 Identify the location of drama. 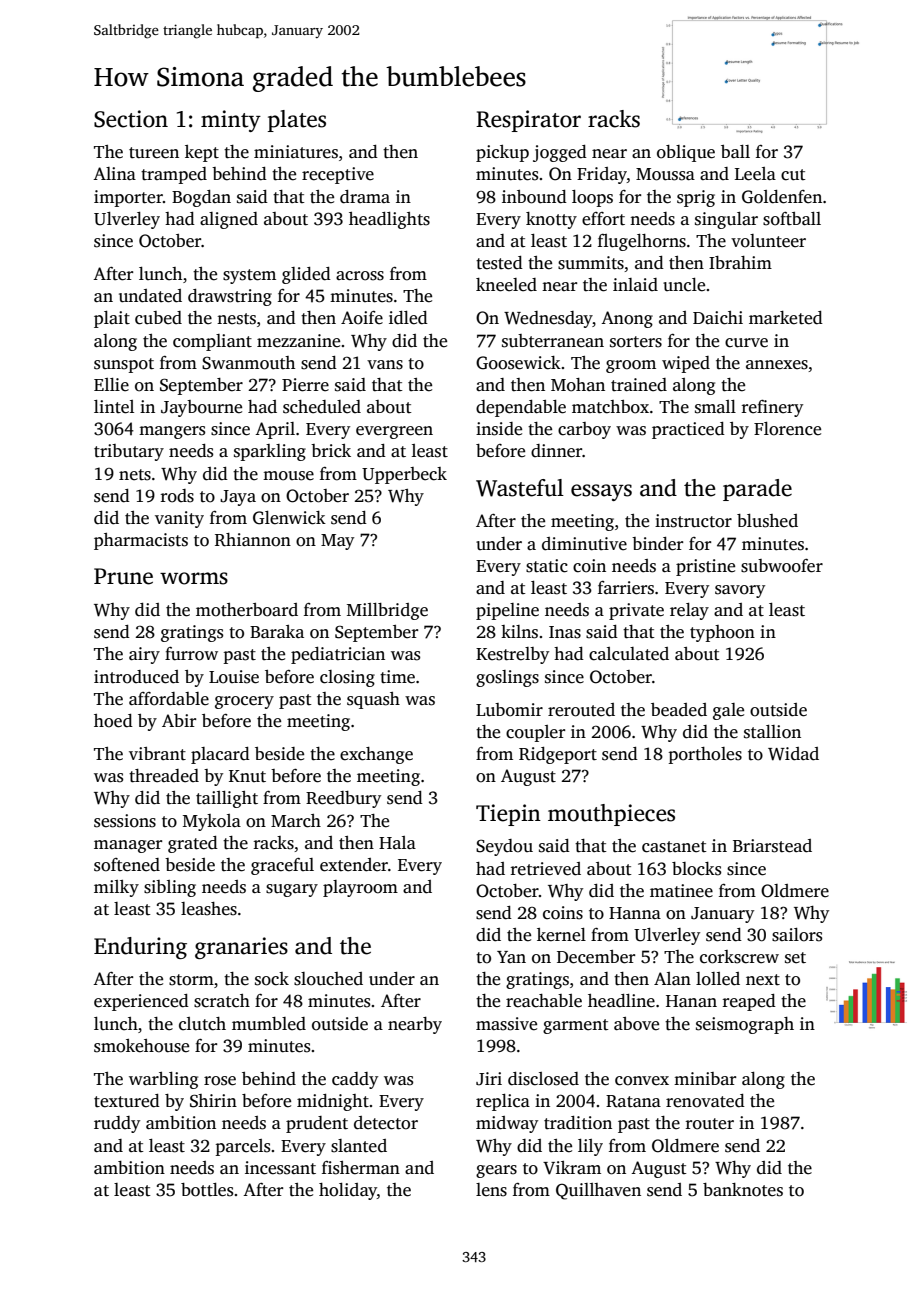
(365, 197).
